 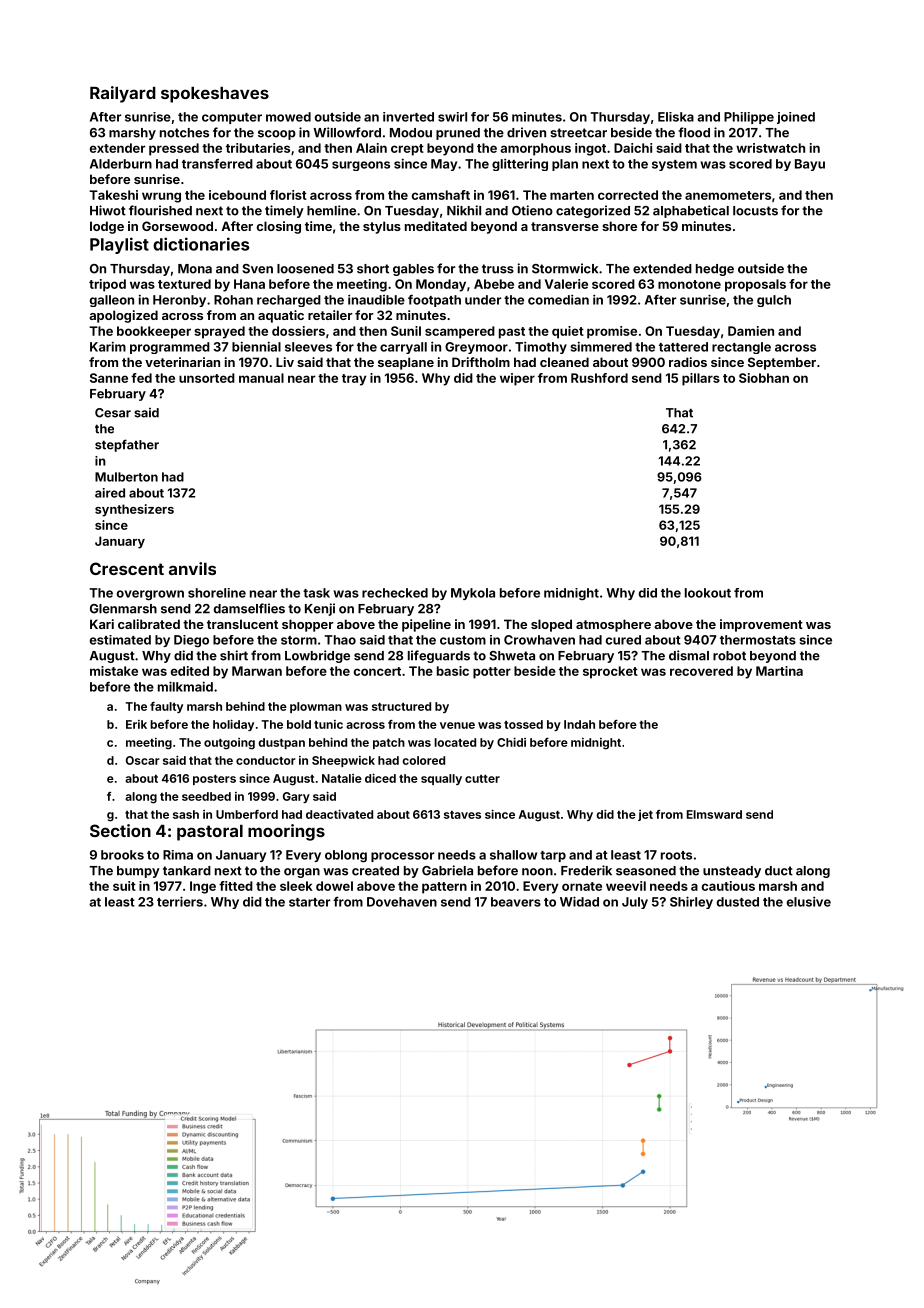 What do you see at coordinates (498, 269) in the screenshot?
I see `truss` at bounding box center [498, 269].
